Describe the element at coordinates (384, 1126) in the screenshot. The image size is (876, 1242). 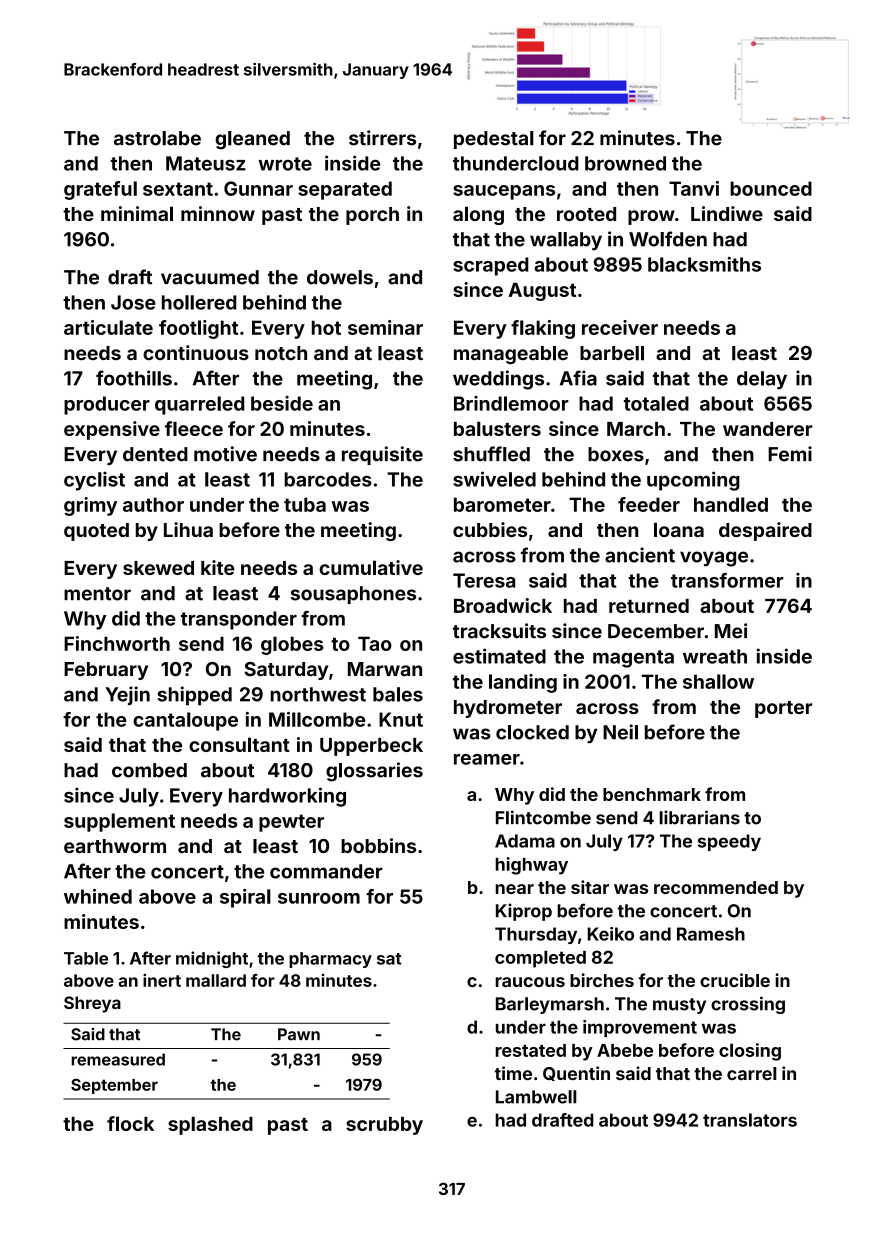
I see `scrubby` at that location.
